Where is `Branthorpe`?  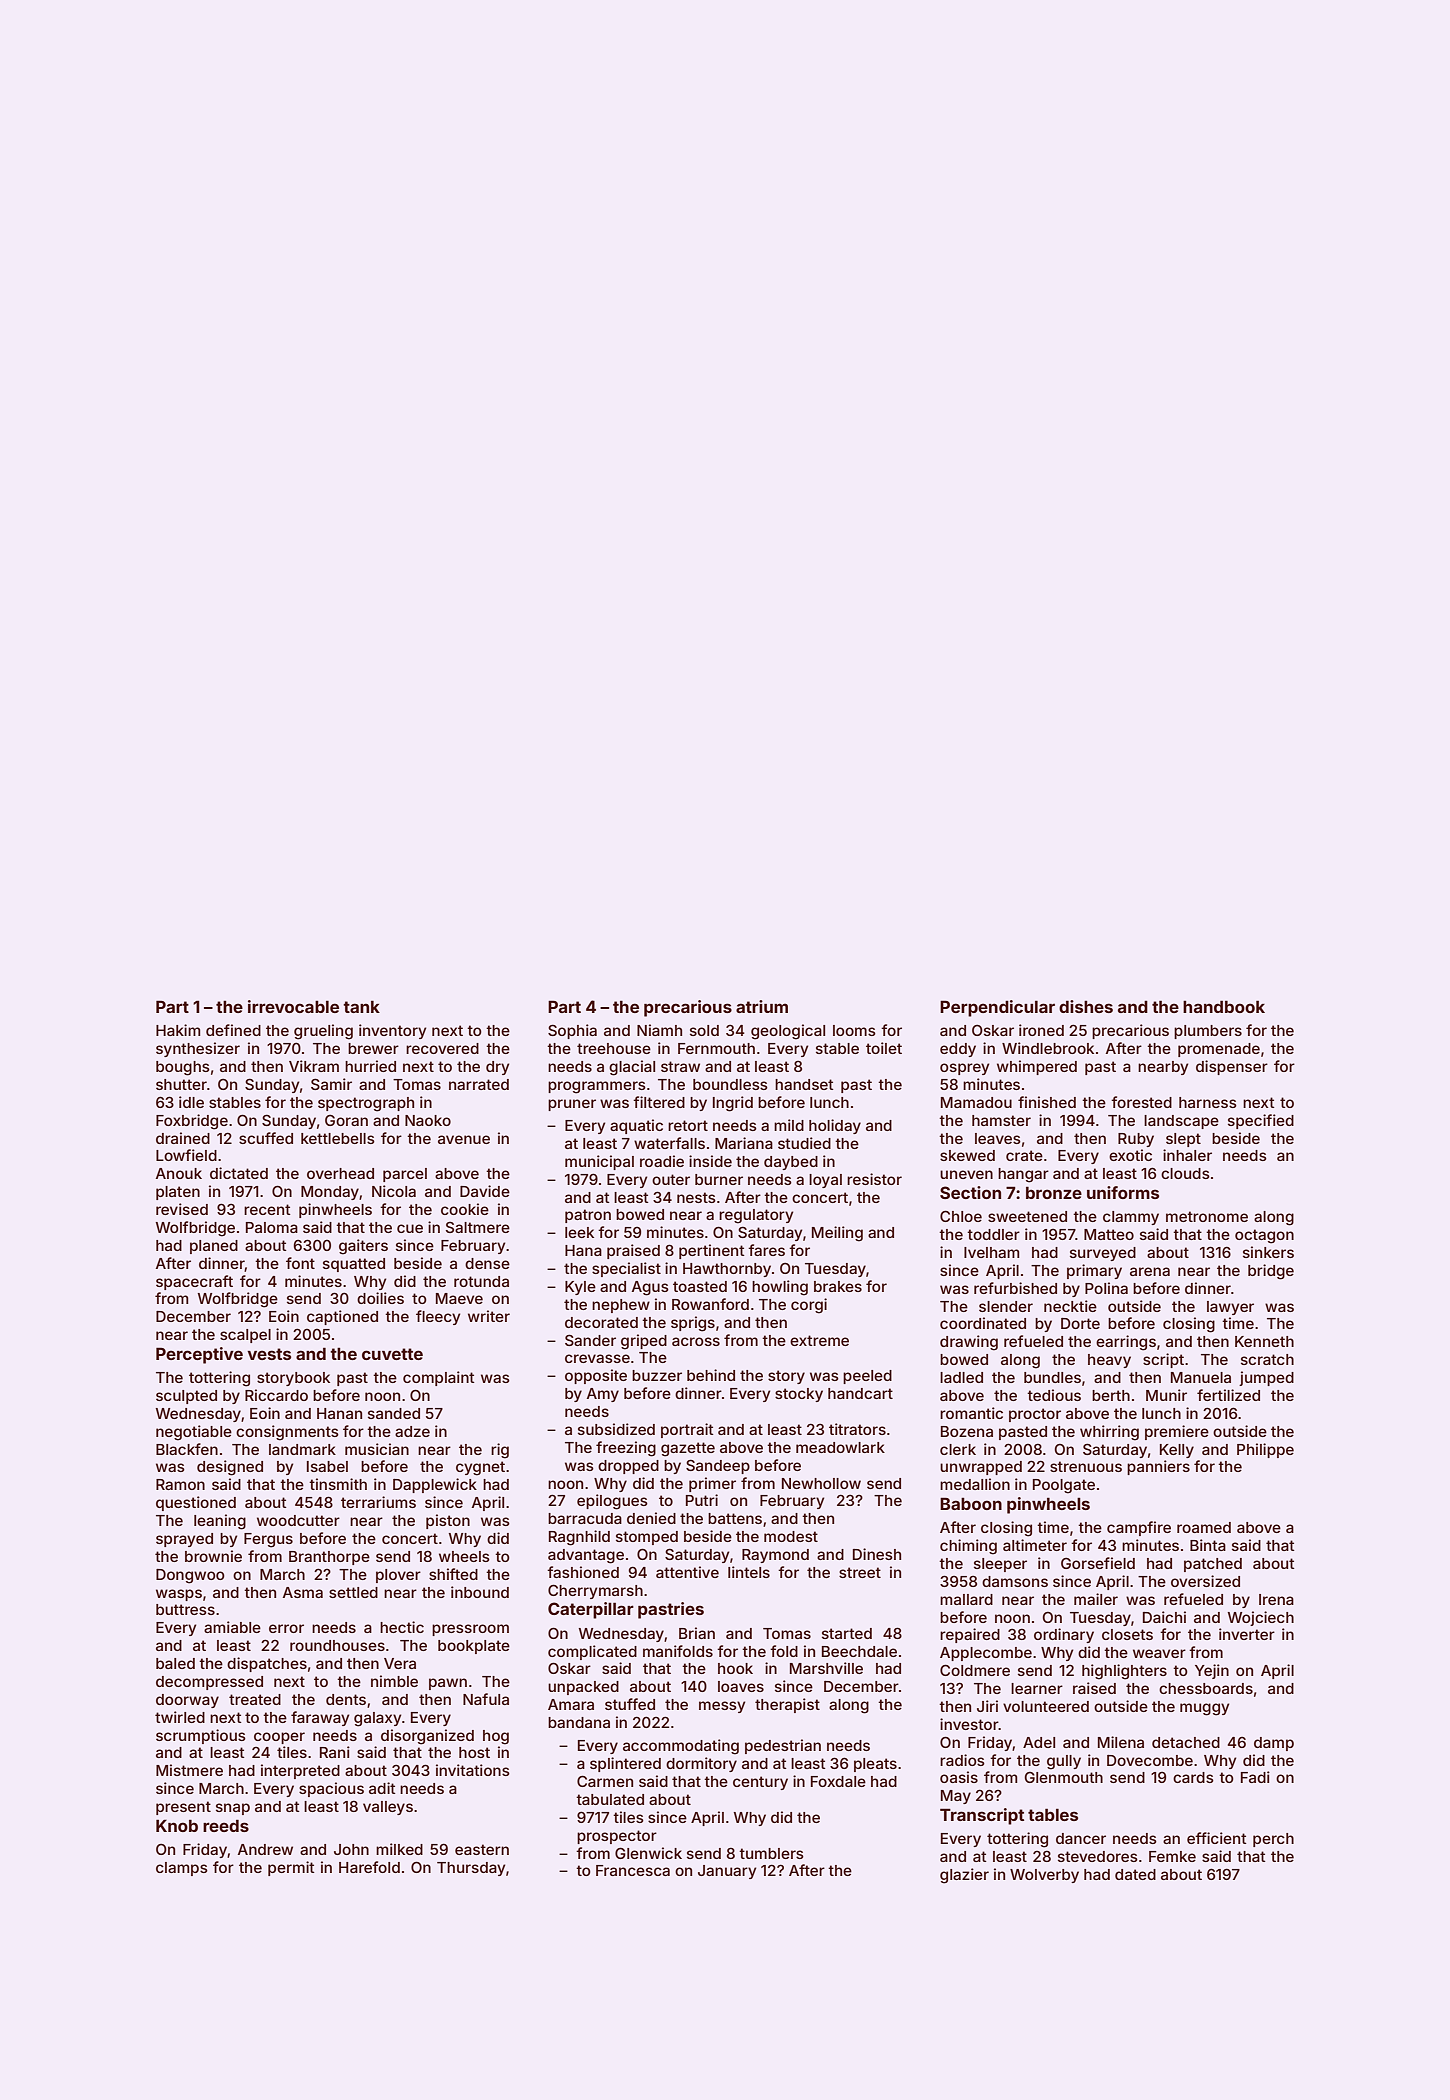
Branthorpe is located at coordinates (329, 1558).
